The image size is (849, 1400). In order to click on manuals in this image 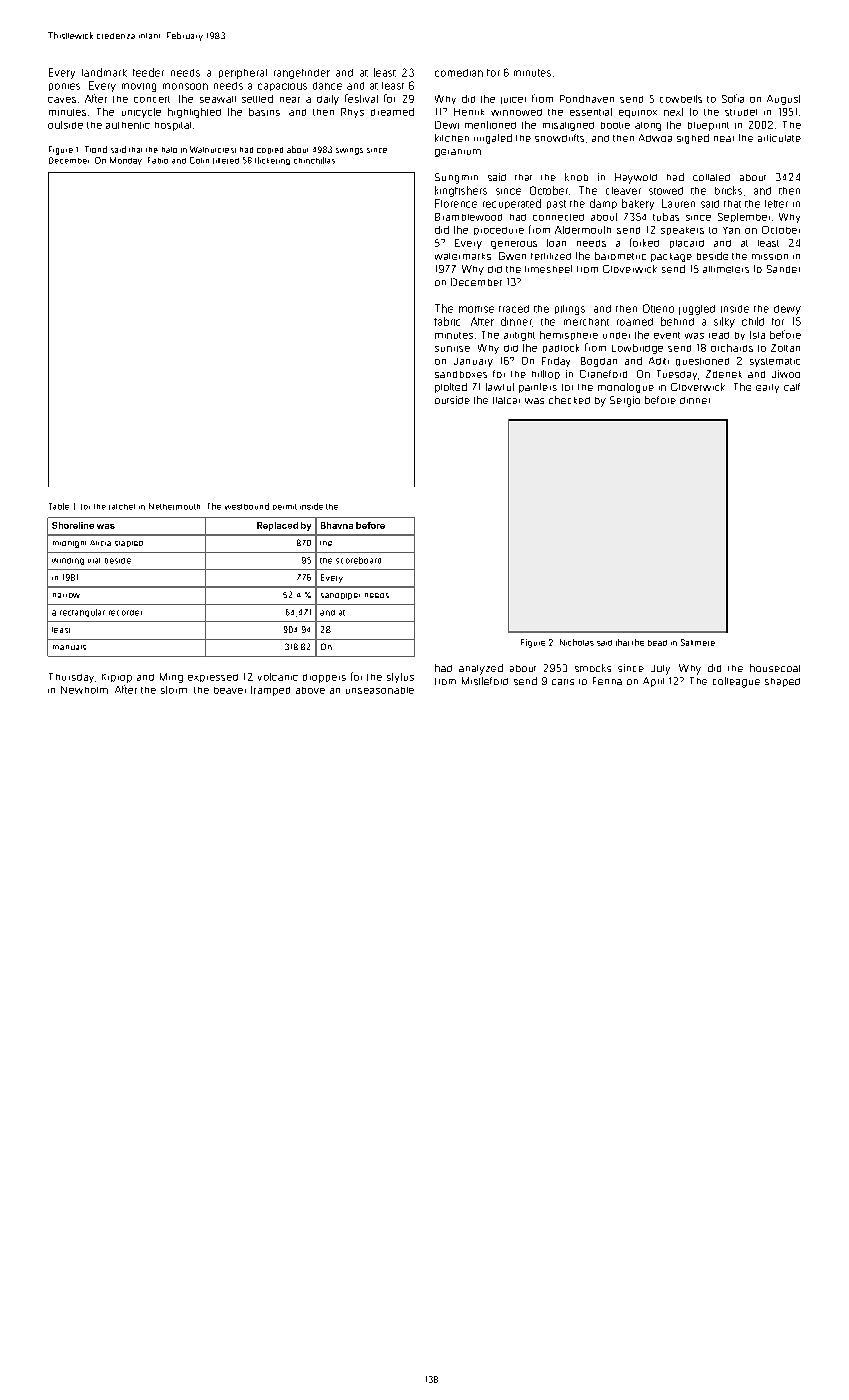, I will do `click(69, 647)`.
